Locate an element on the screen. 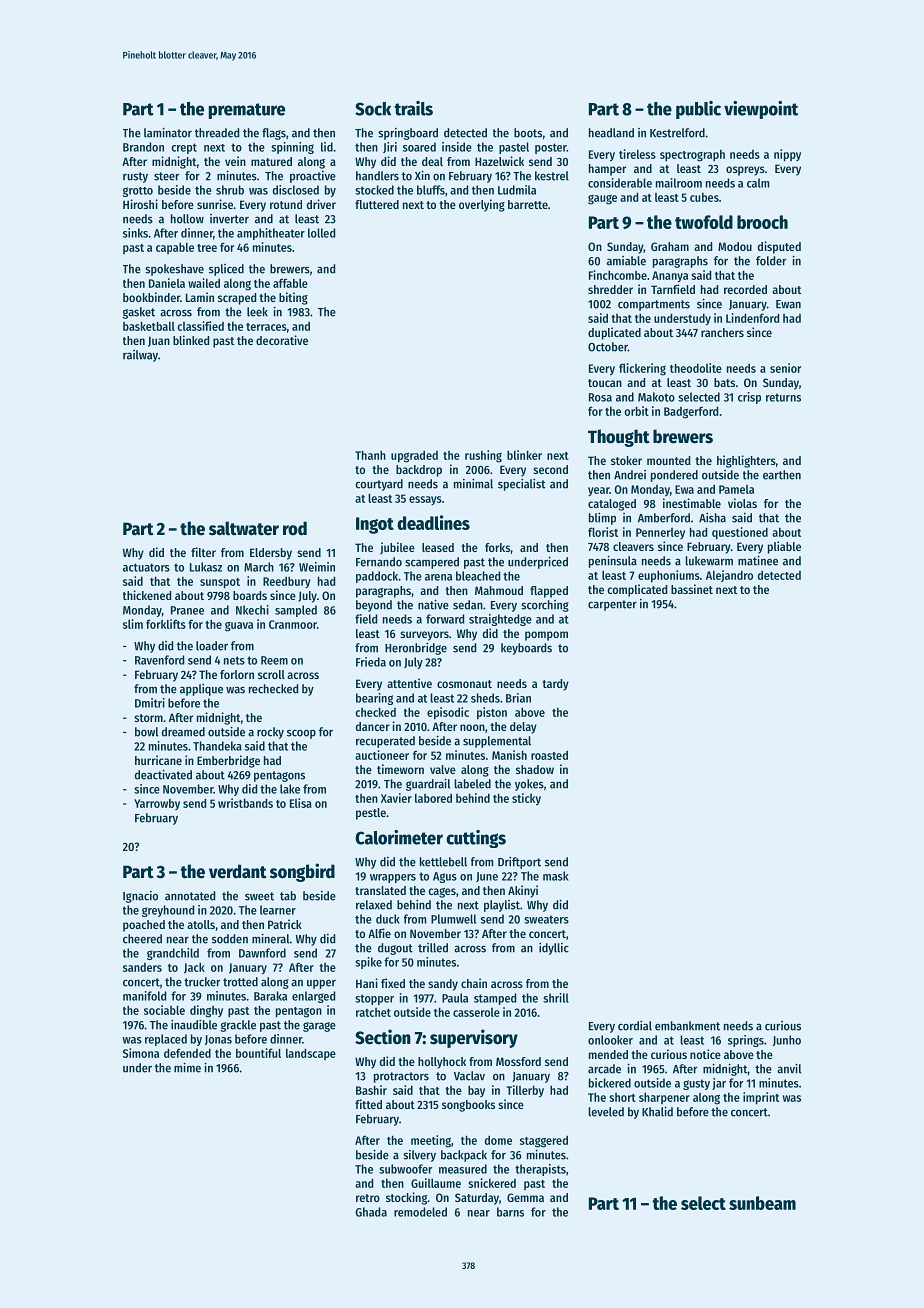 The width and height of the screenshot is (924, 1308). measured is located at coordinates (463, 1169).
